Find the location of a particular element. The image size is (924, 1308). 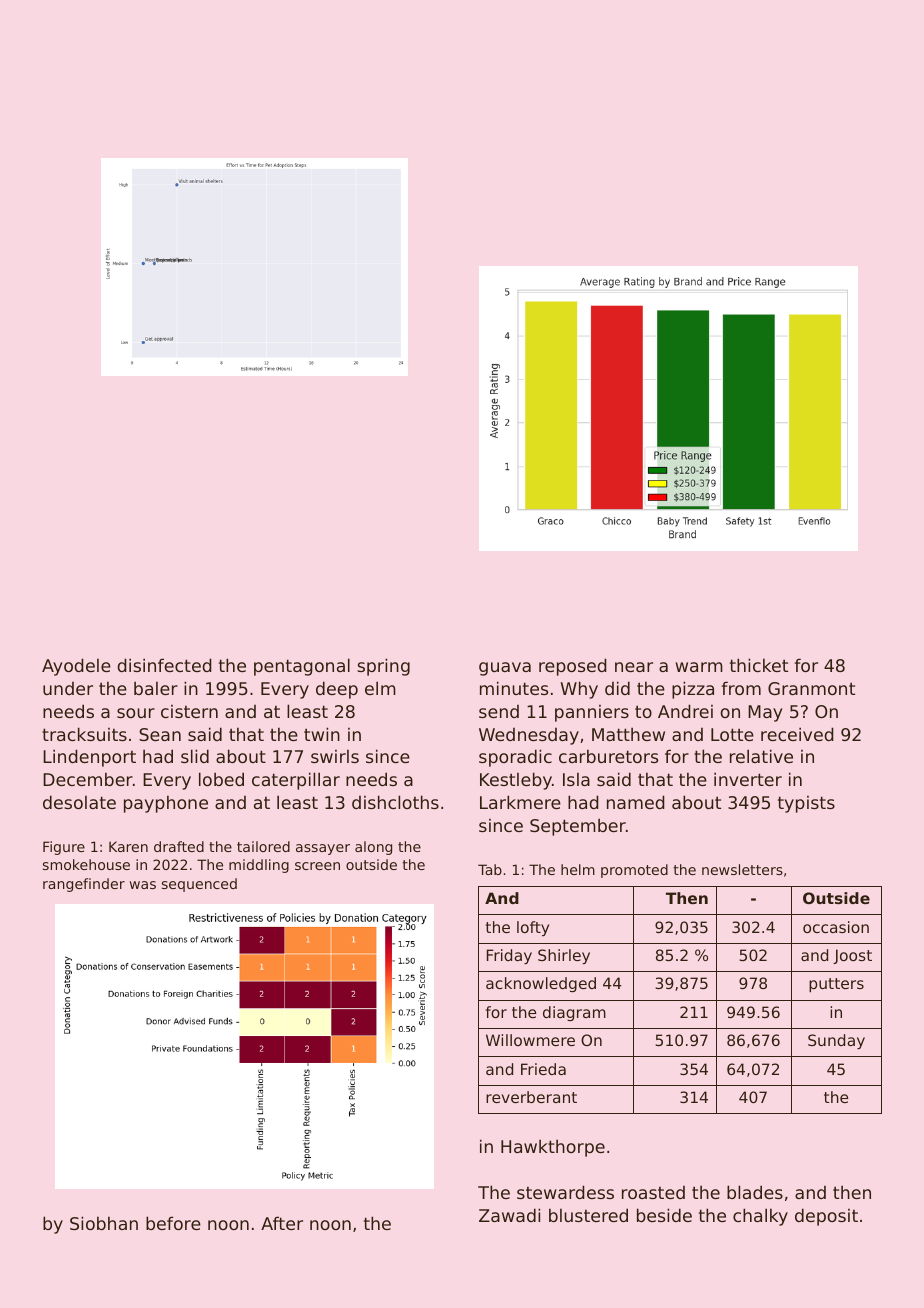

typists is located at coordinates (806, 804).
